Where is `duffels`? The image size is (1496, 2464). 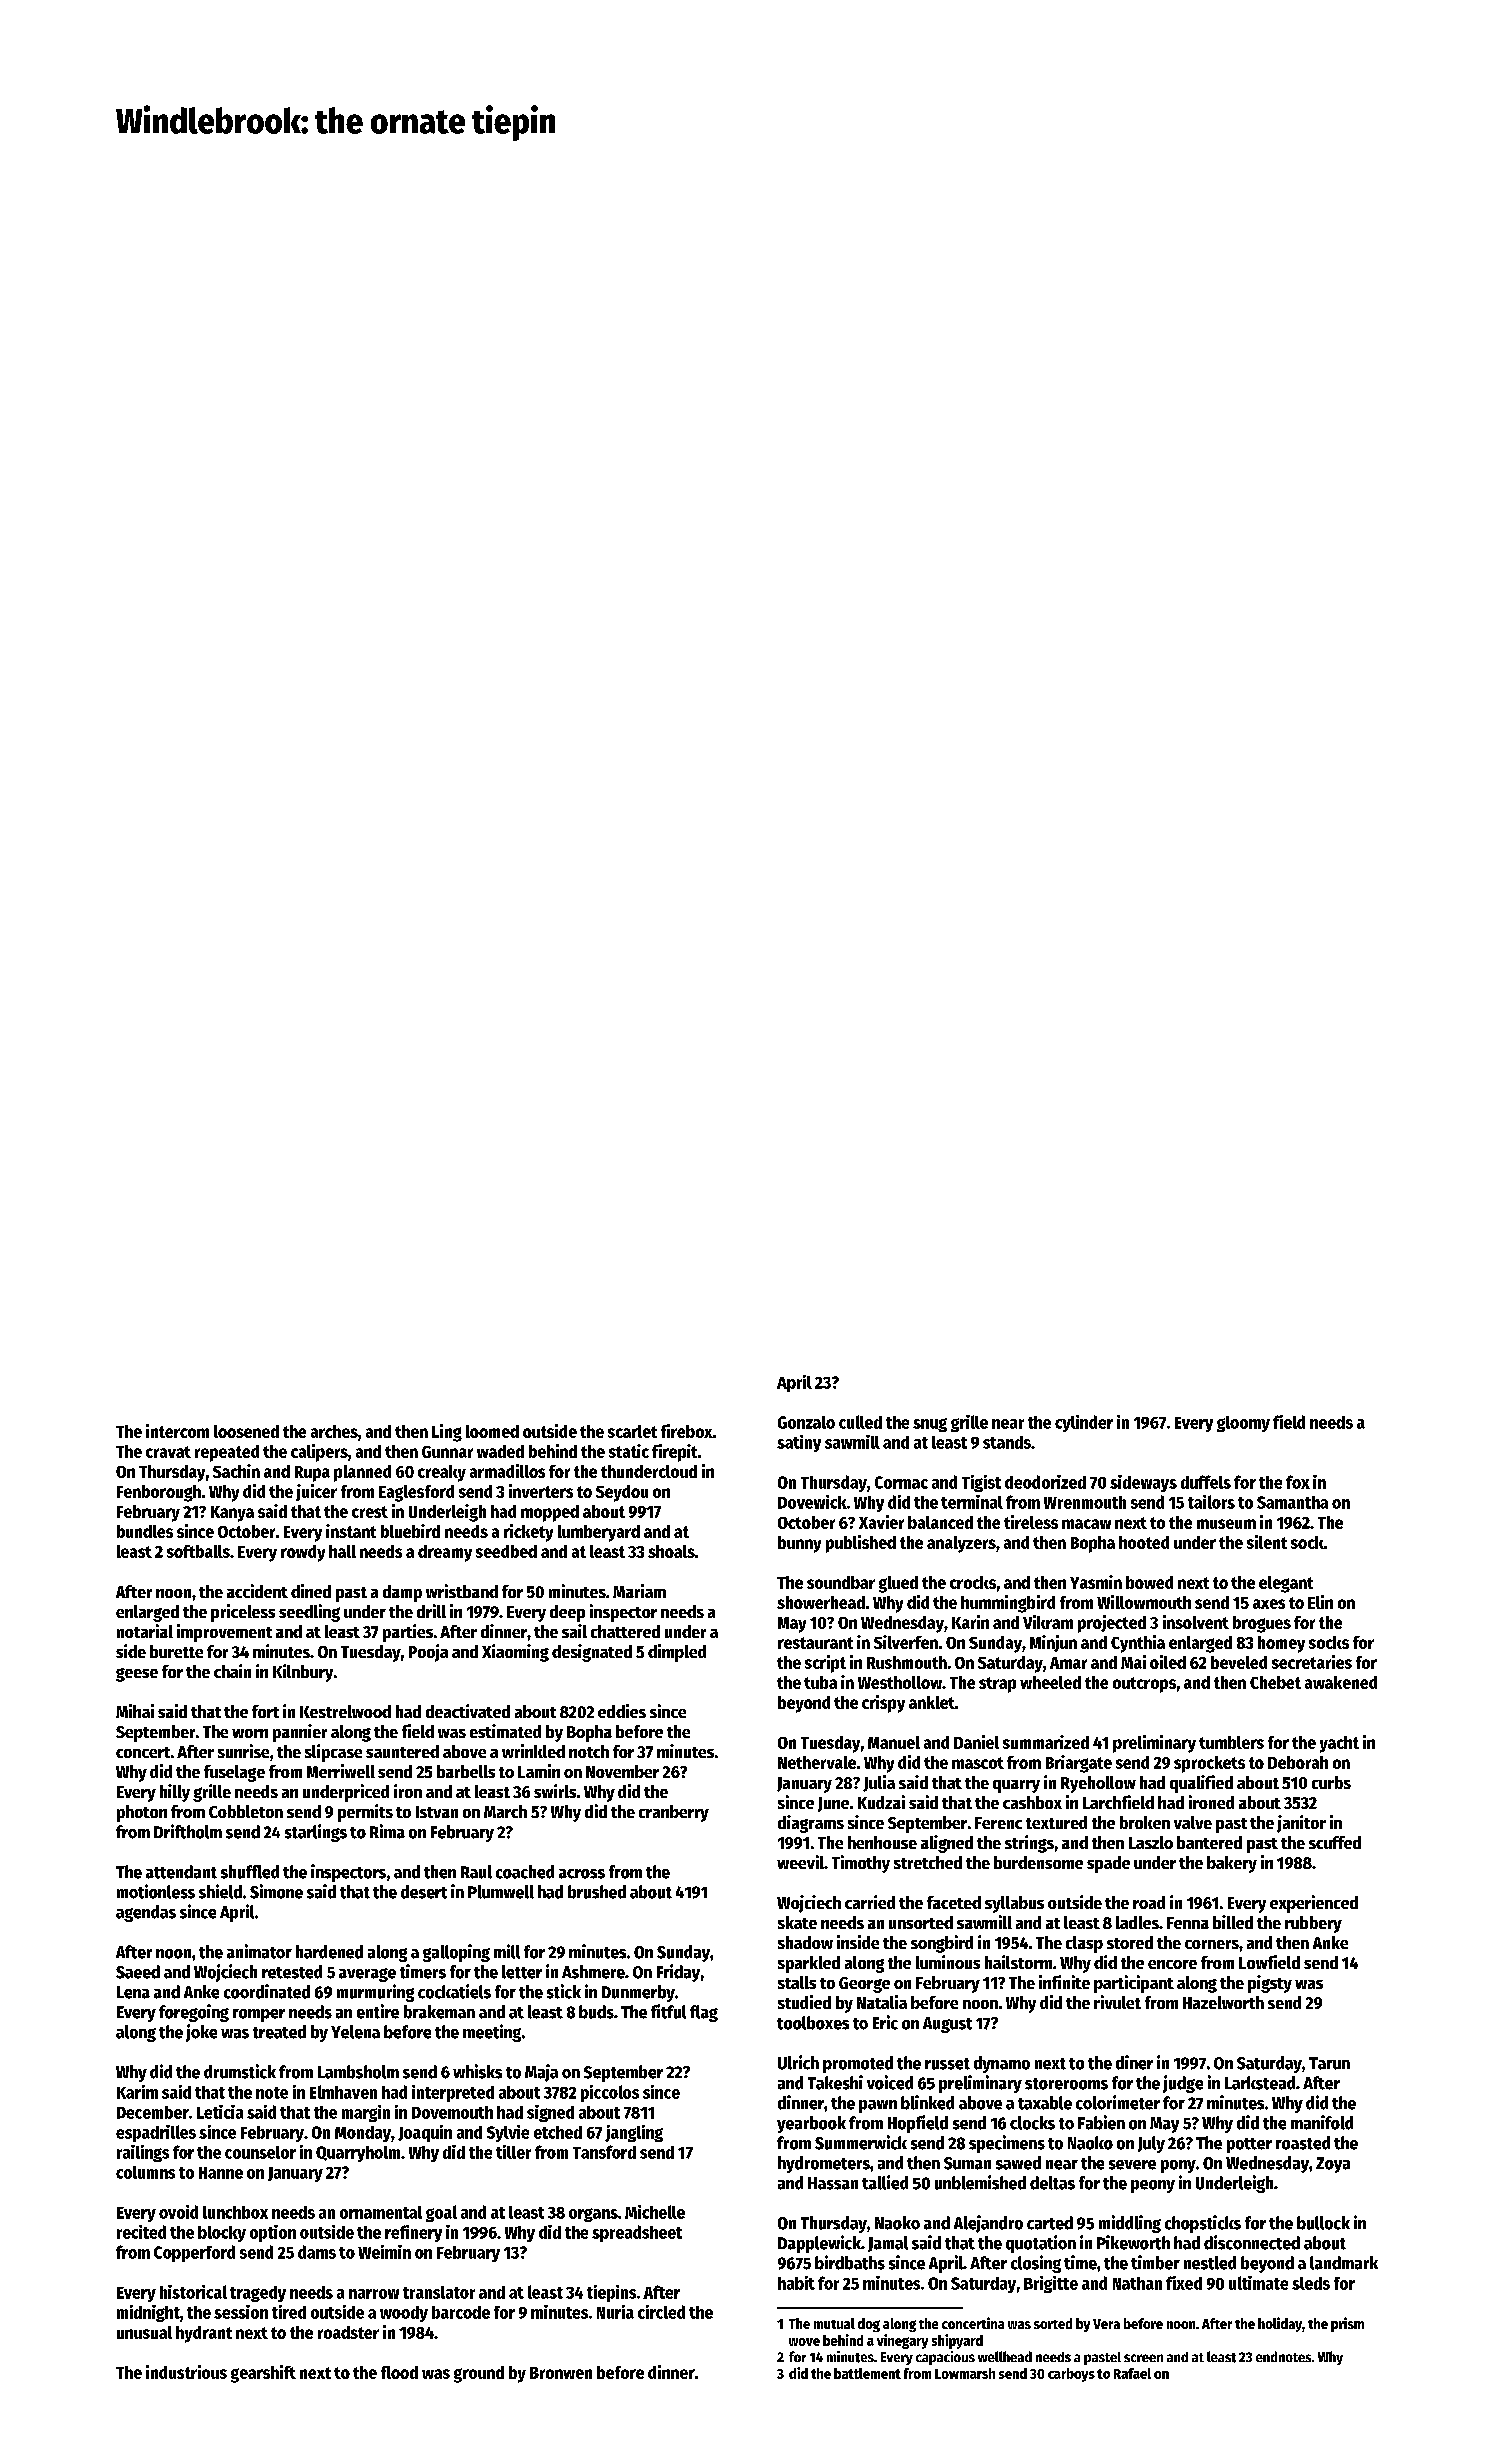 duffels is located at coordinates (1206, 1482).
